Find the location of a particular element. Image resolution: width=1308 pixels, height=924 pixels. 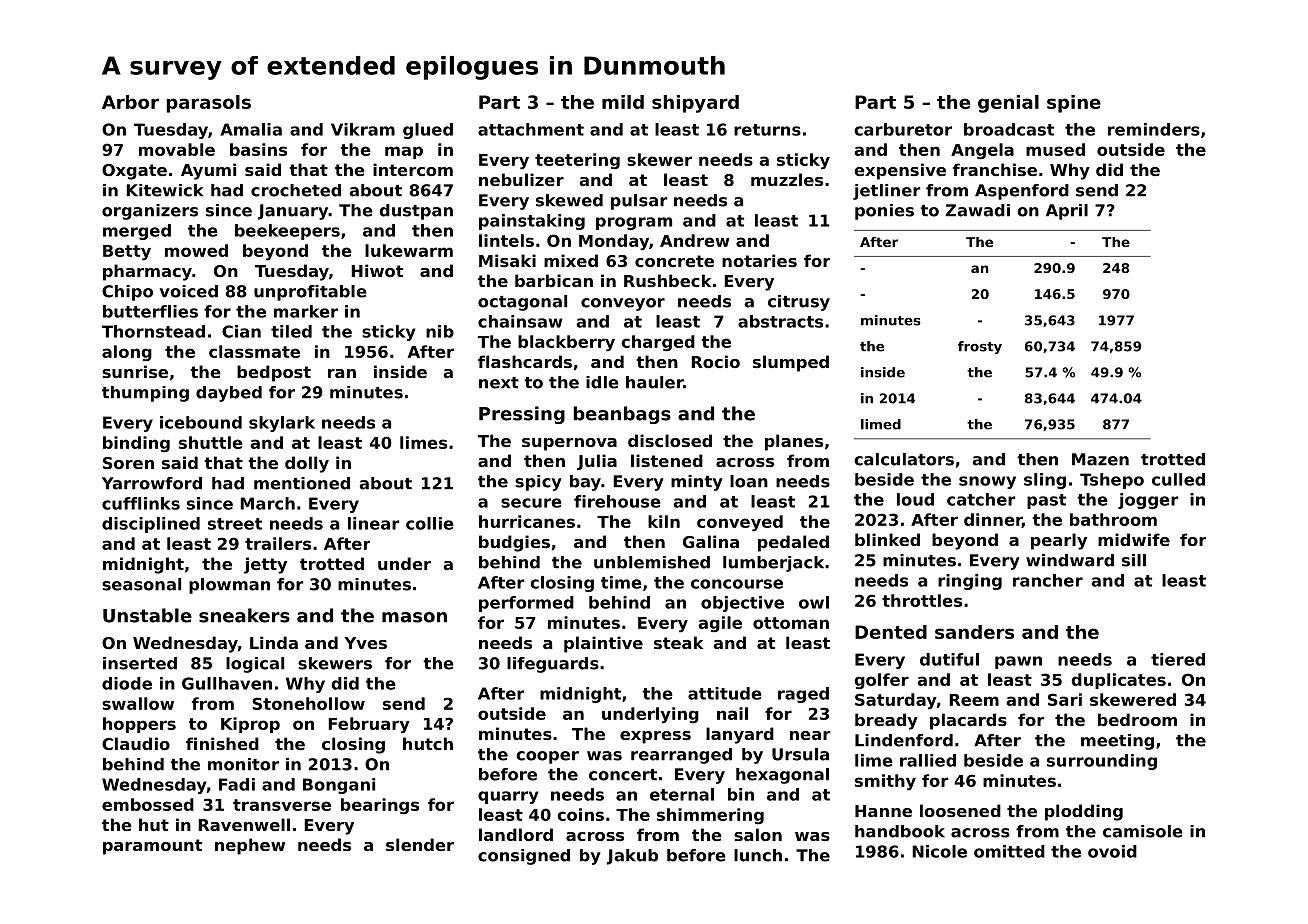

secure is located at coordinates (531, 503).
